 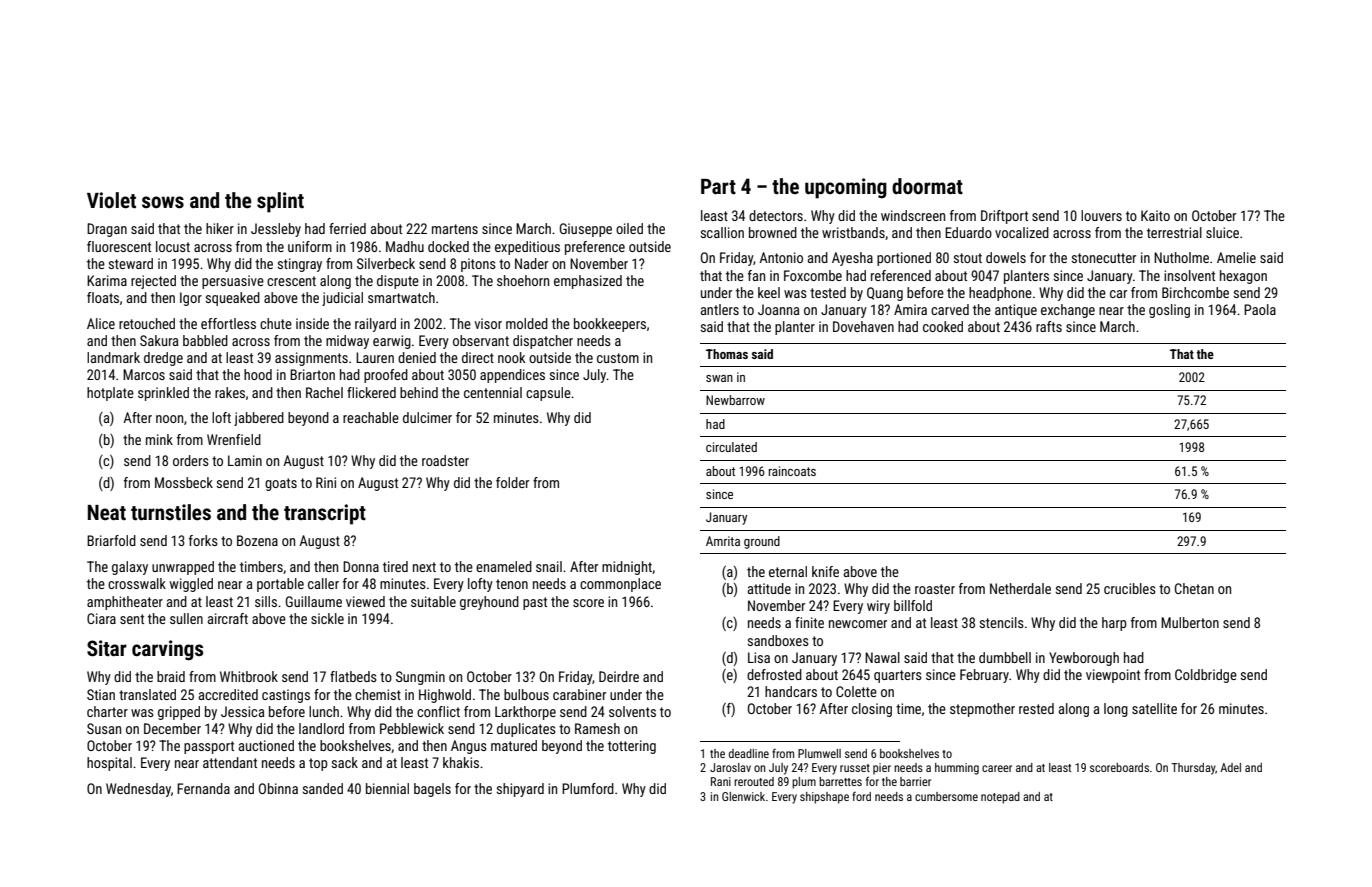 I want to click on stepmother, so click(x=982, y=710).
